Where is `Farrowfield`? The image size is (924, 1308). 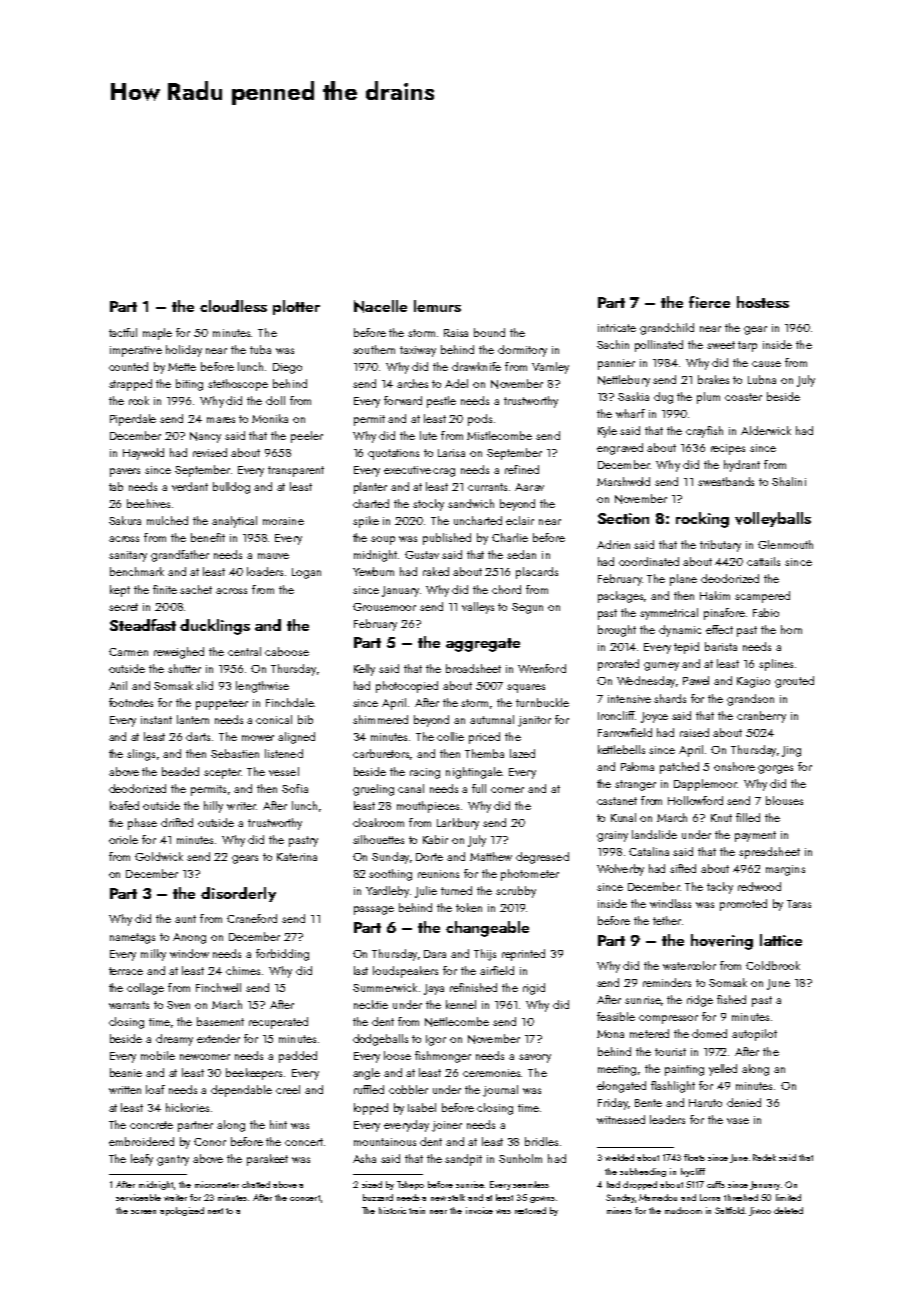
Farrowfield is located at coordinates (625, 732).
